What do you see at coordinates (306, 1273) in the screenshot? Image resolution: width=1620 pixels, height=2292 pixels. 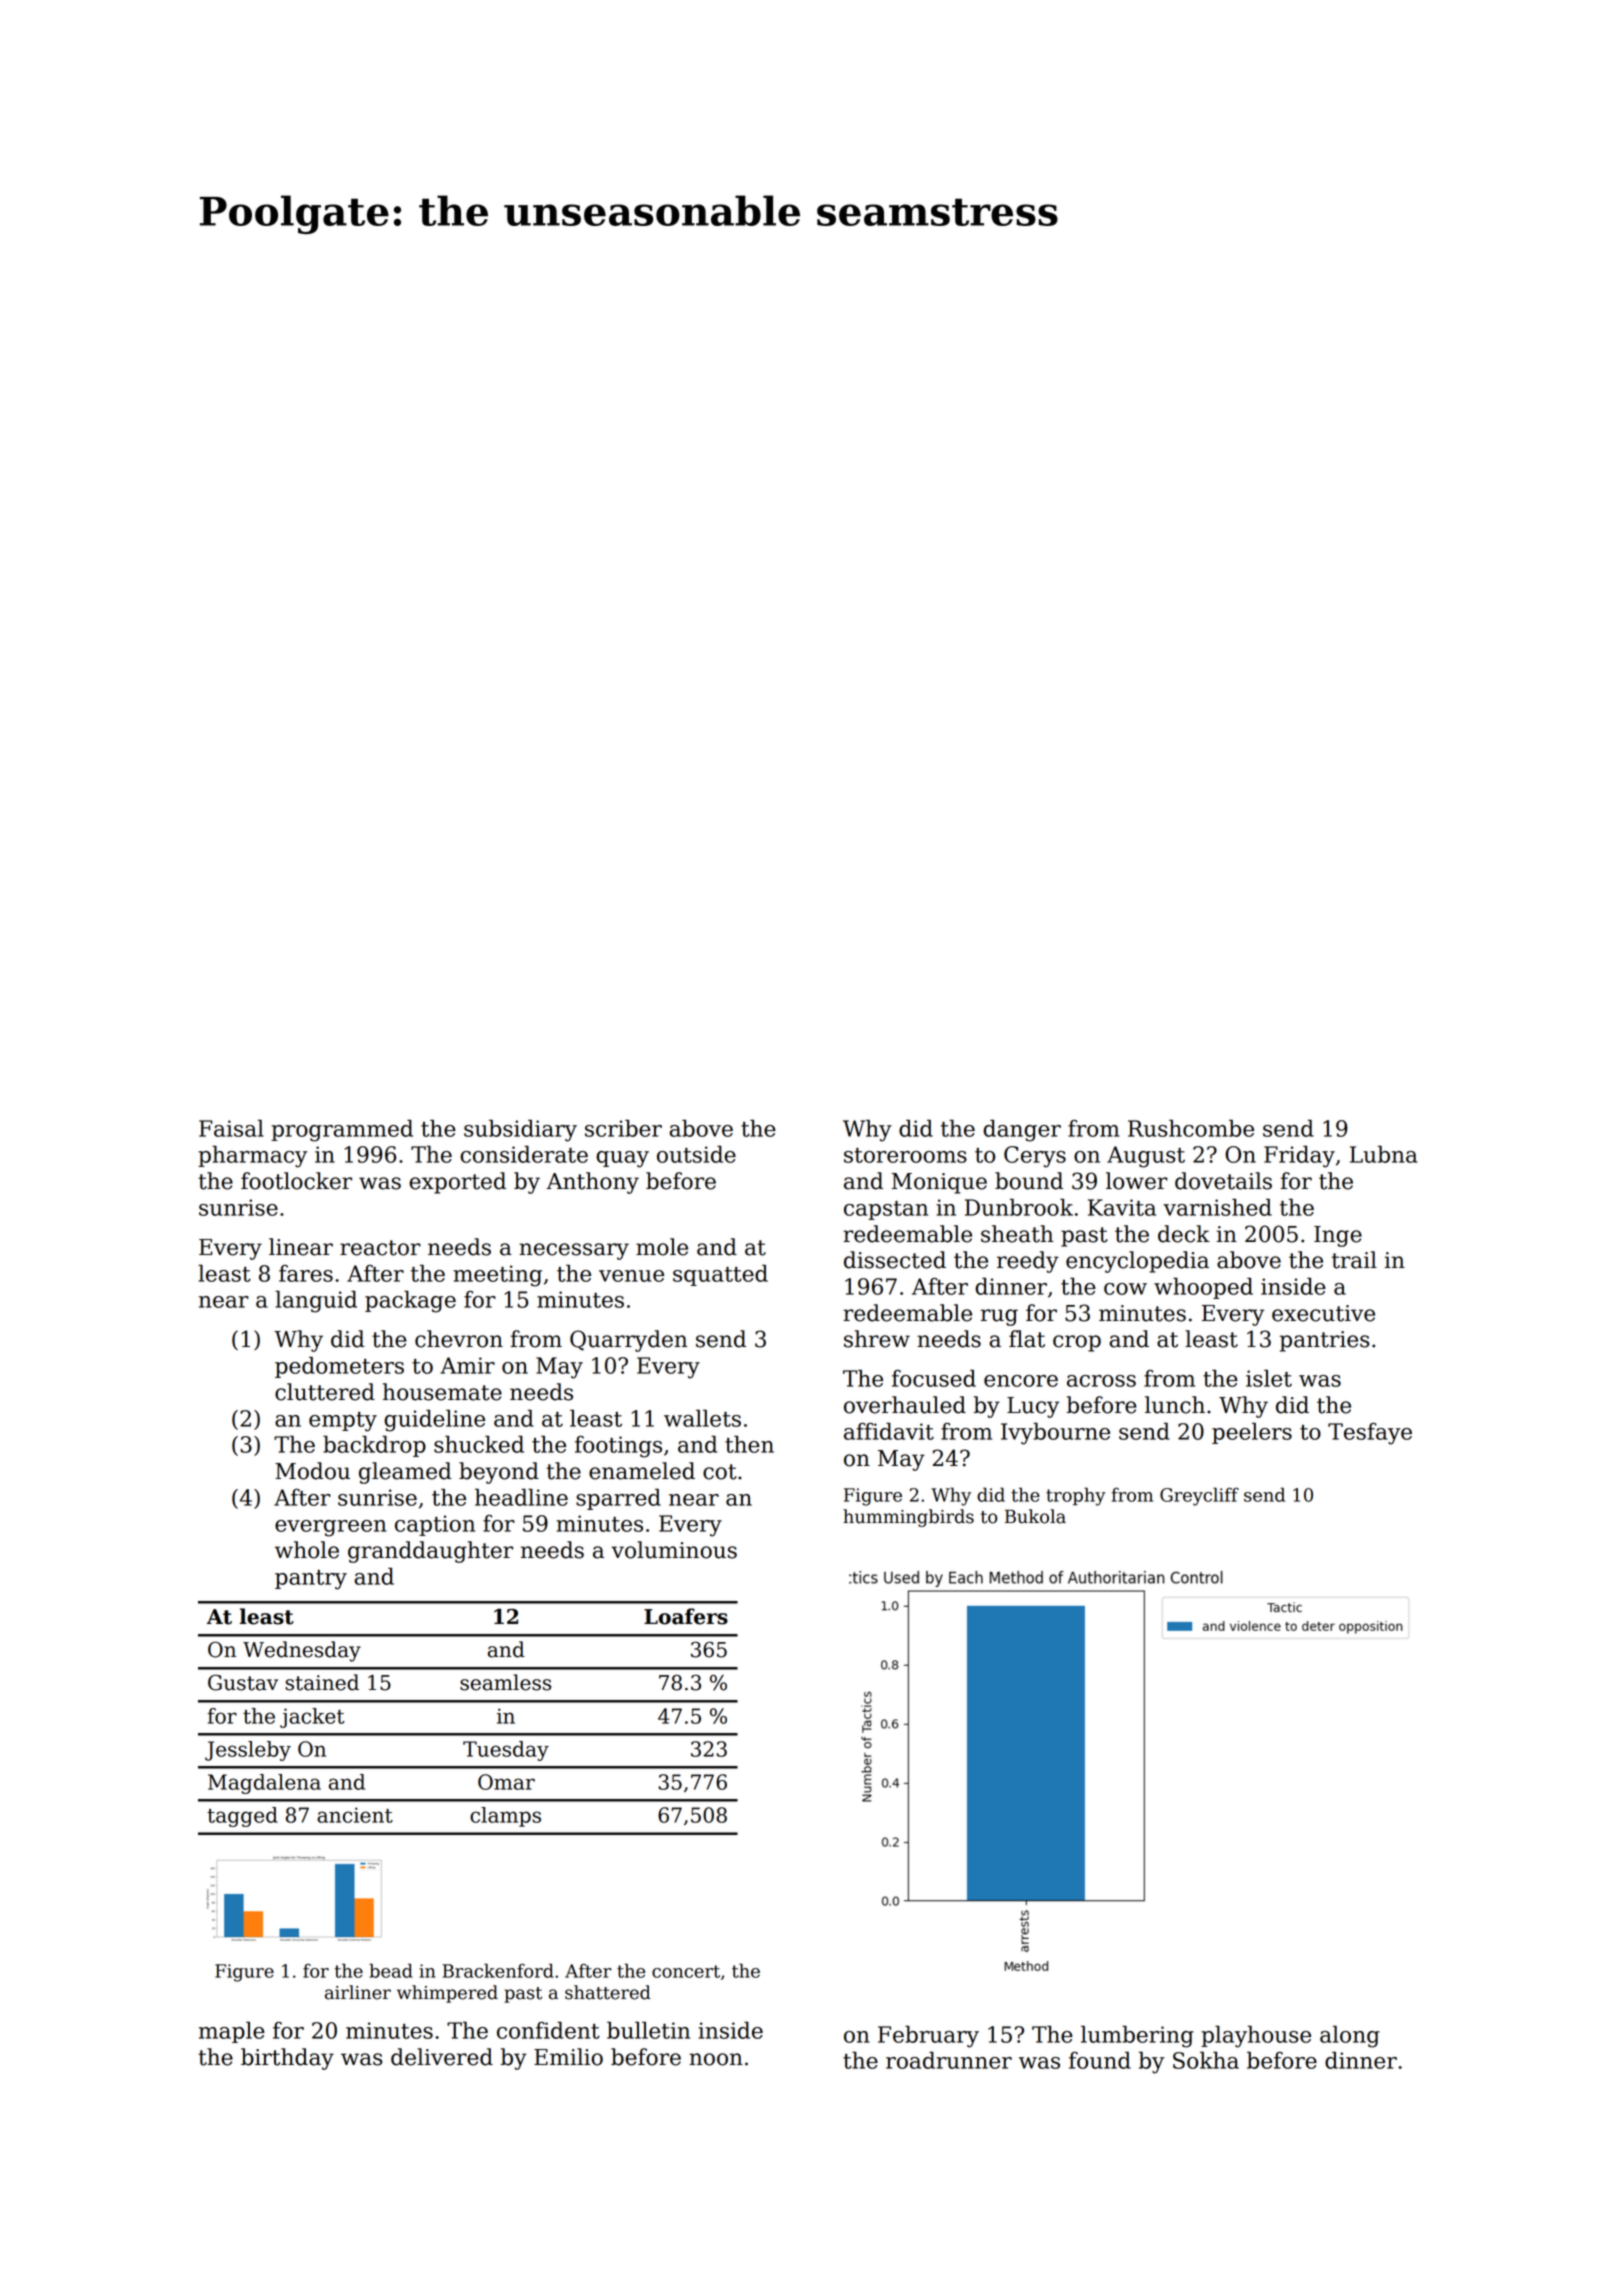 I see `fares` at bounding box center [306, 1273].
